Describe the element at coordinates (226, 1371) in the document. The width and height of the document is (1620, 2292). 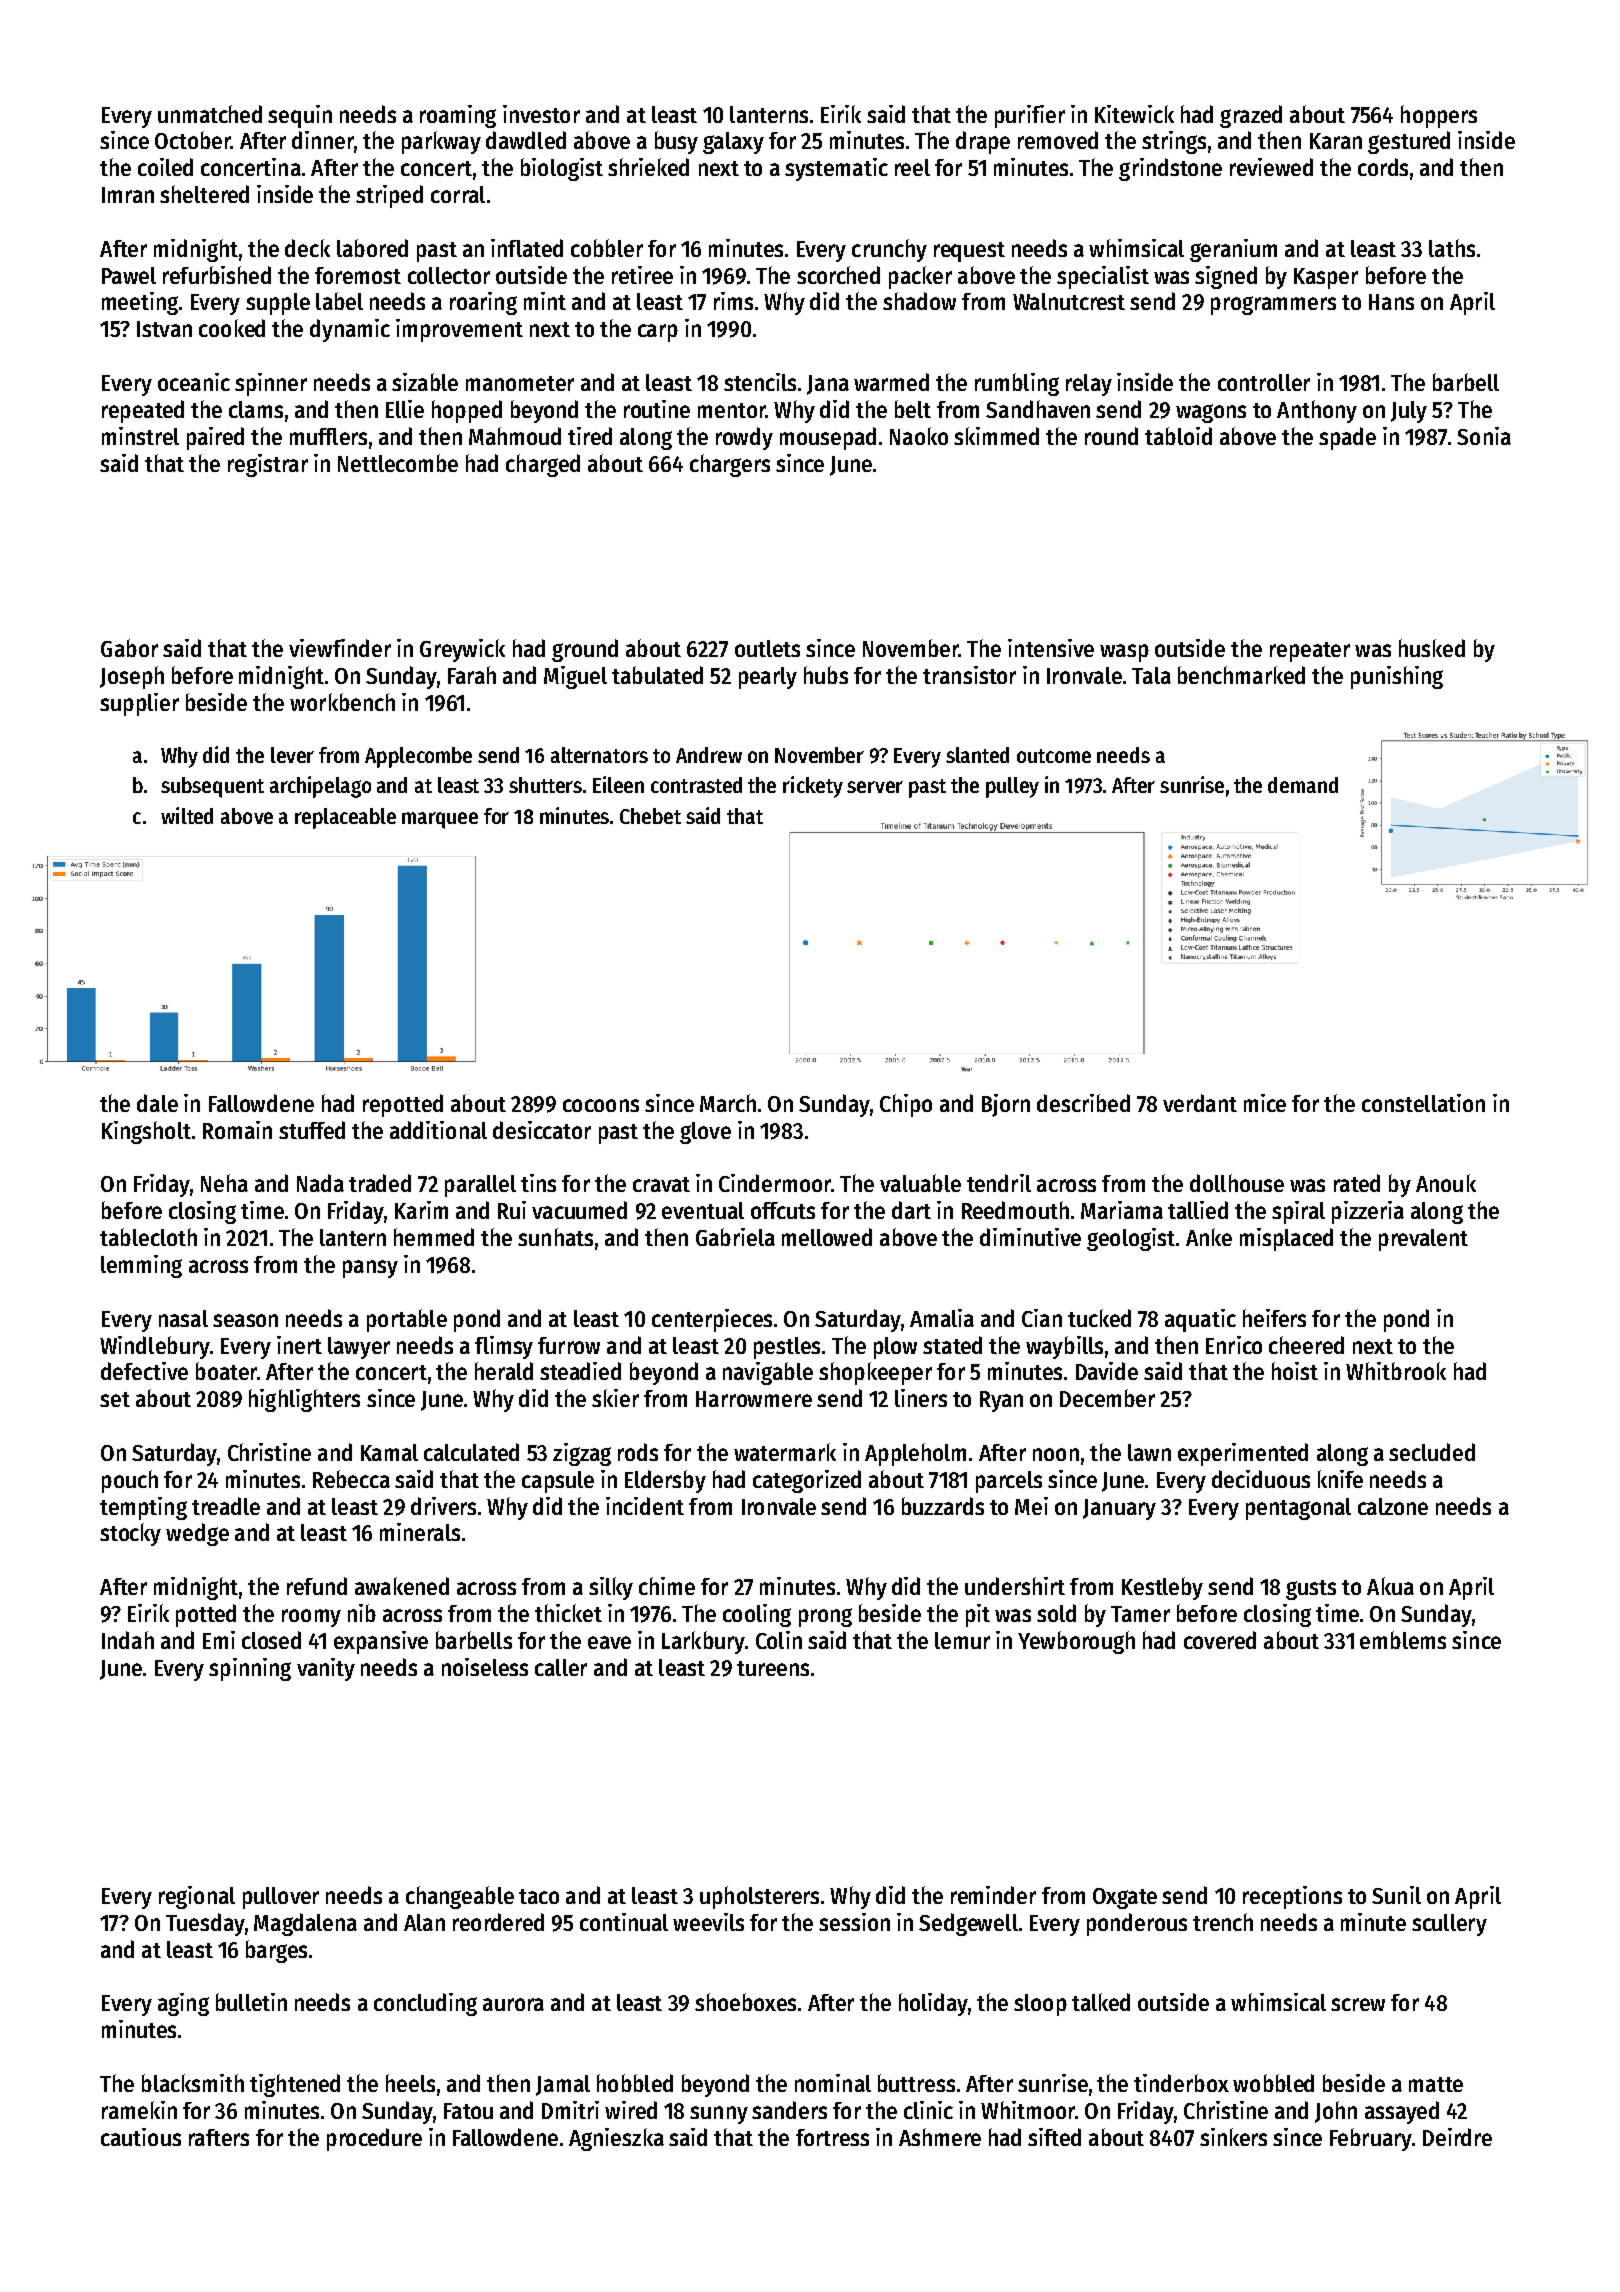
I see `boater` at that location.
